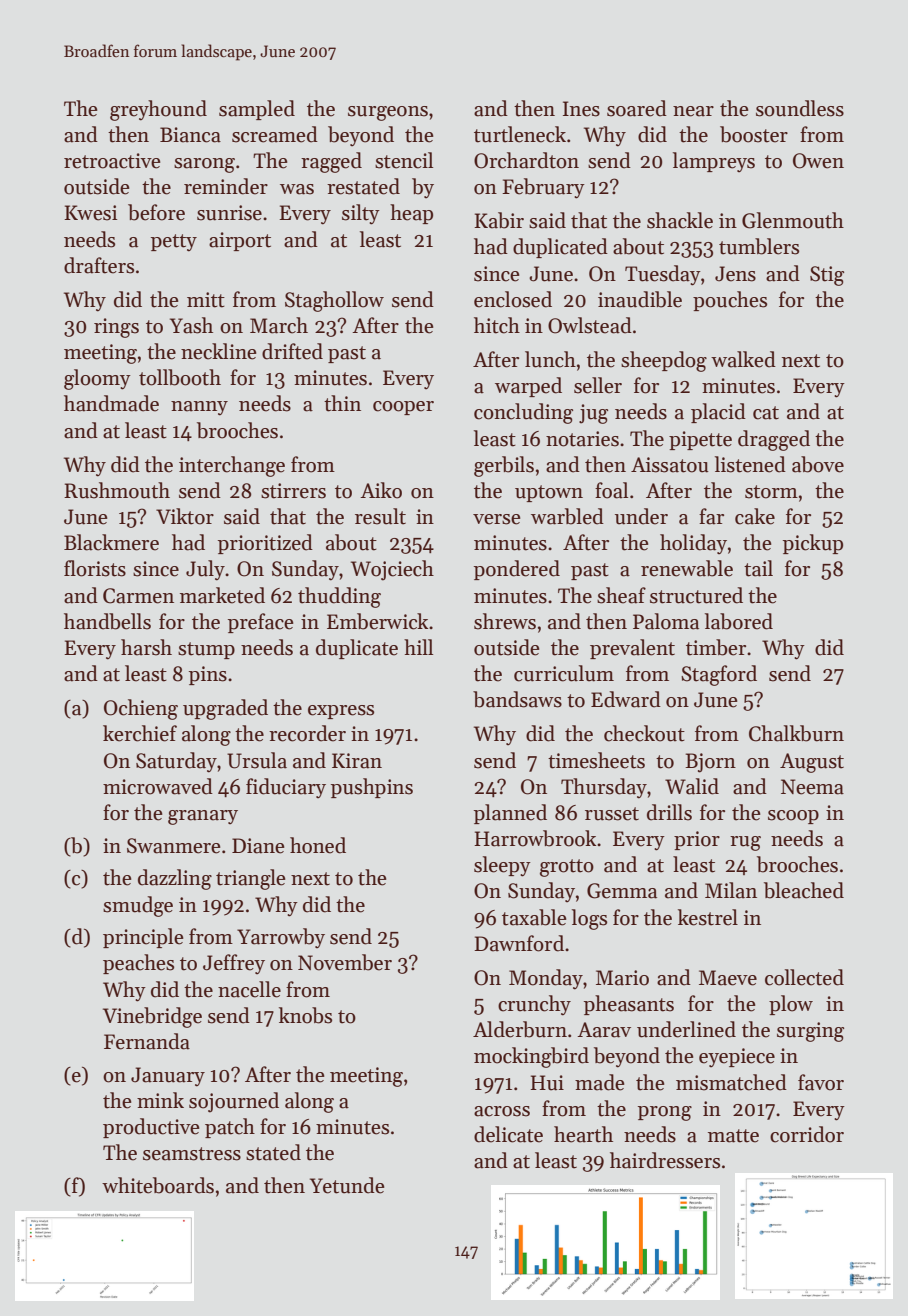  What do you see at coordinates (508, 1134) in the document?
I see `delicate` at bounding box center [508, 1134].
